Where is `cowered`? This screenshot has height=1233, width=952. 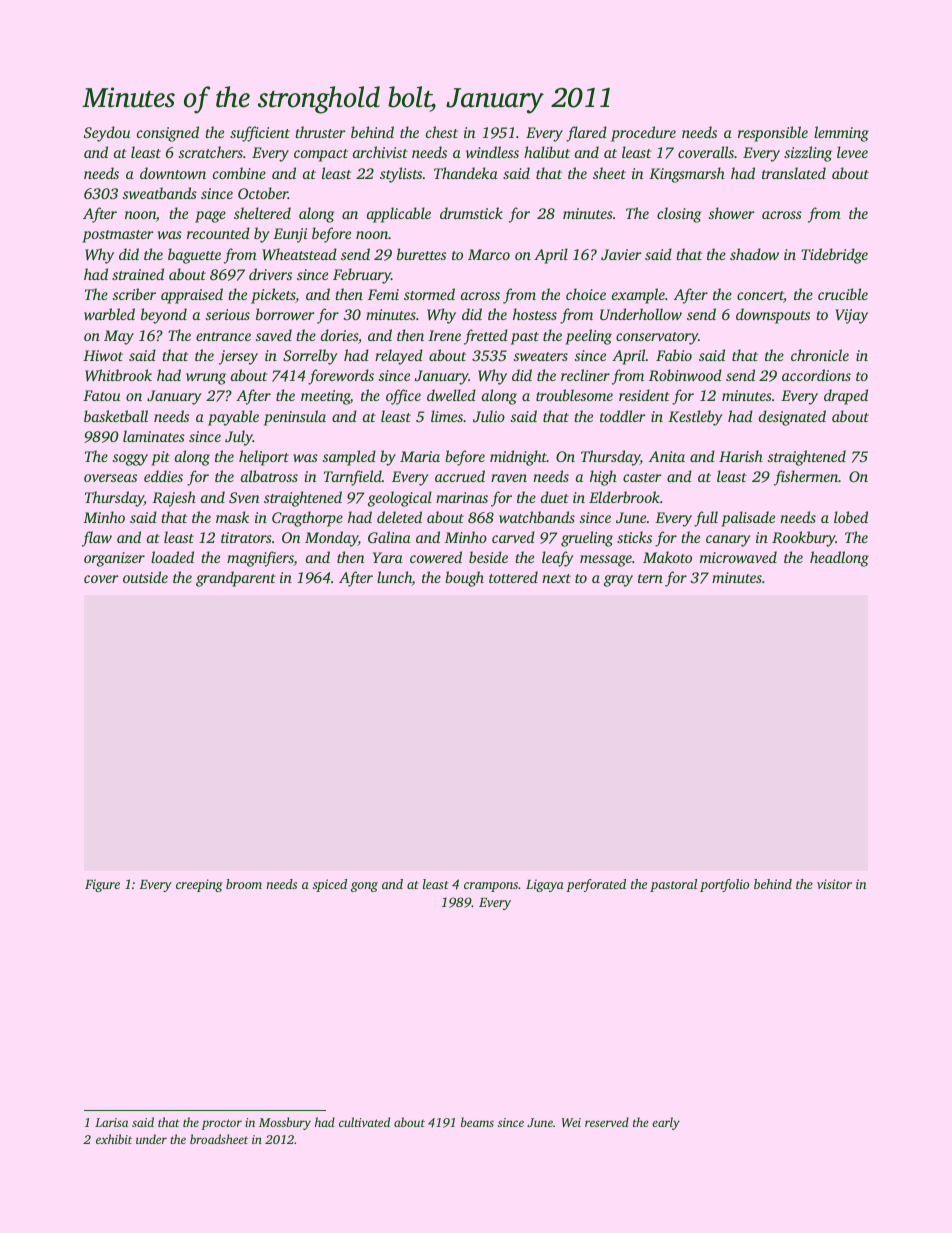
cowered is located at coordinates (436, 557).
